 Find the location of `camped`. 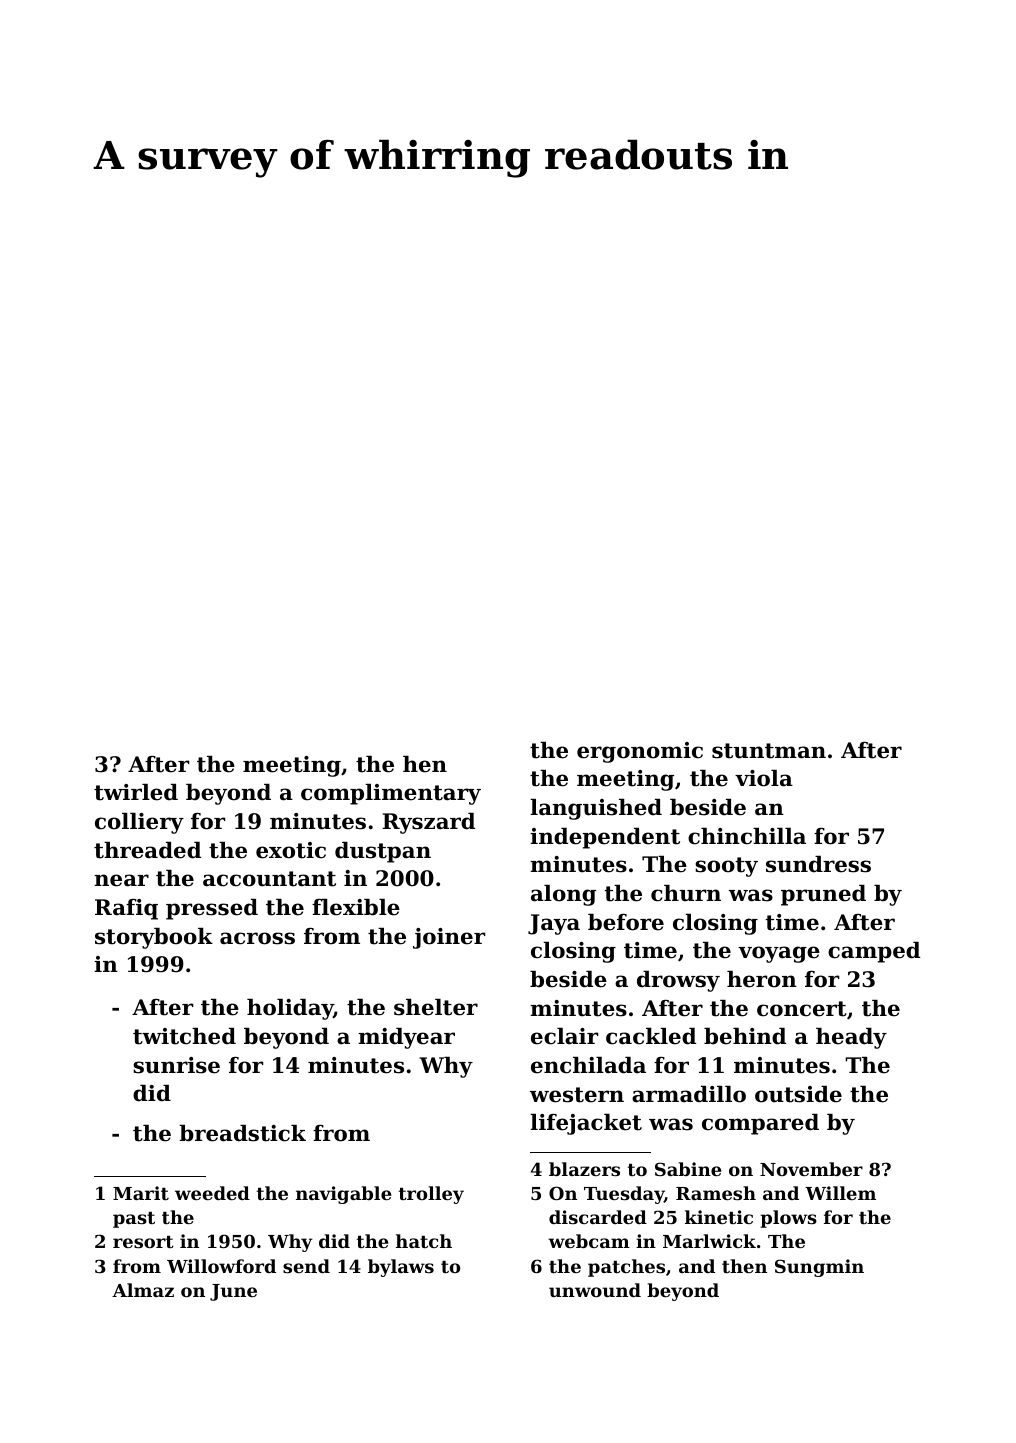

camped is located at coordinates (874, 952).
